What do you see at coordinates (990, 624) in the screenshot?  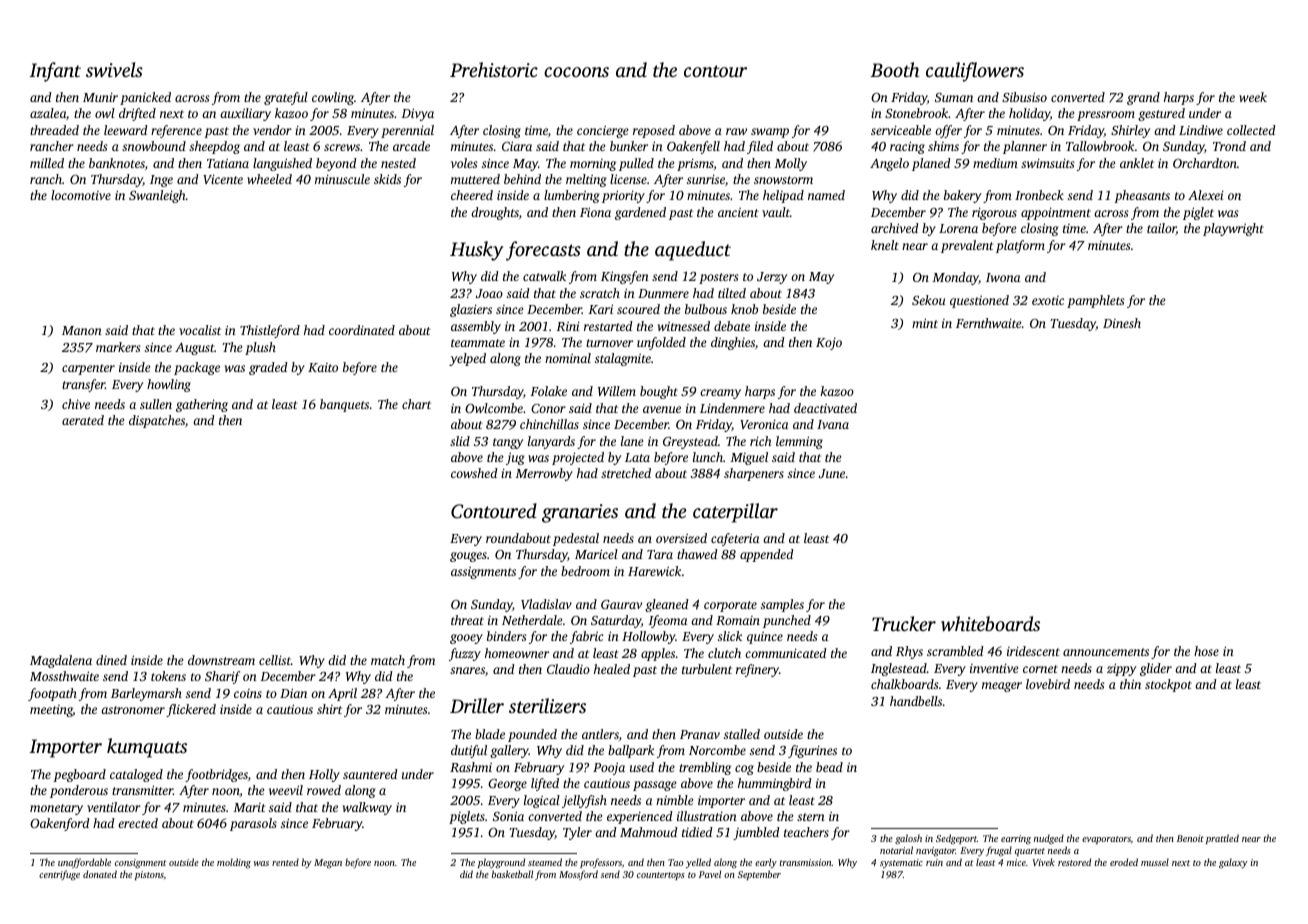 I see `whiteboards` at bounding box center [990, 624].
